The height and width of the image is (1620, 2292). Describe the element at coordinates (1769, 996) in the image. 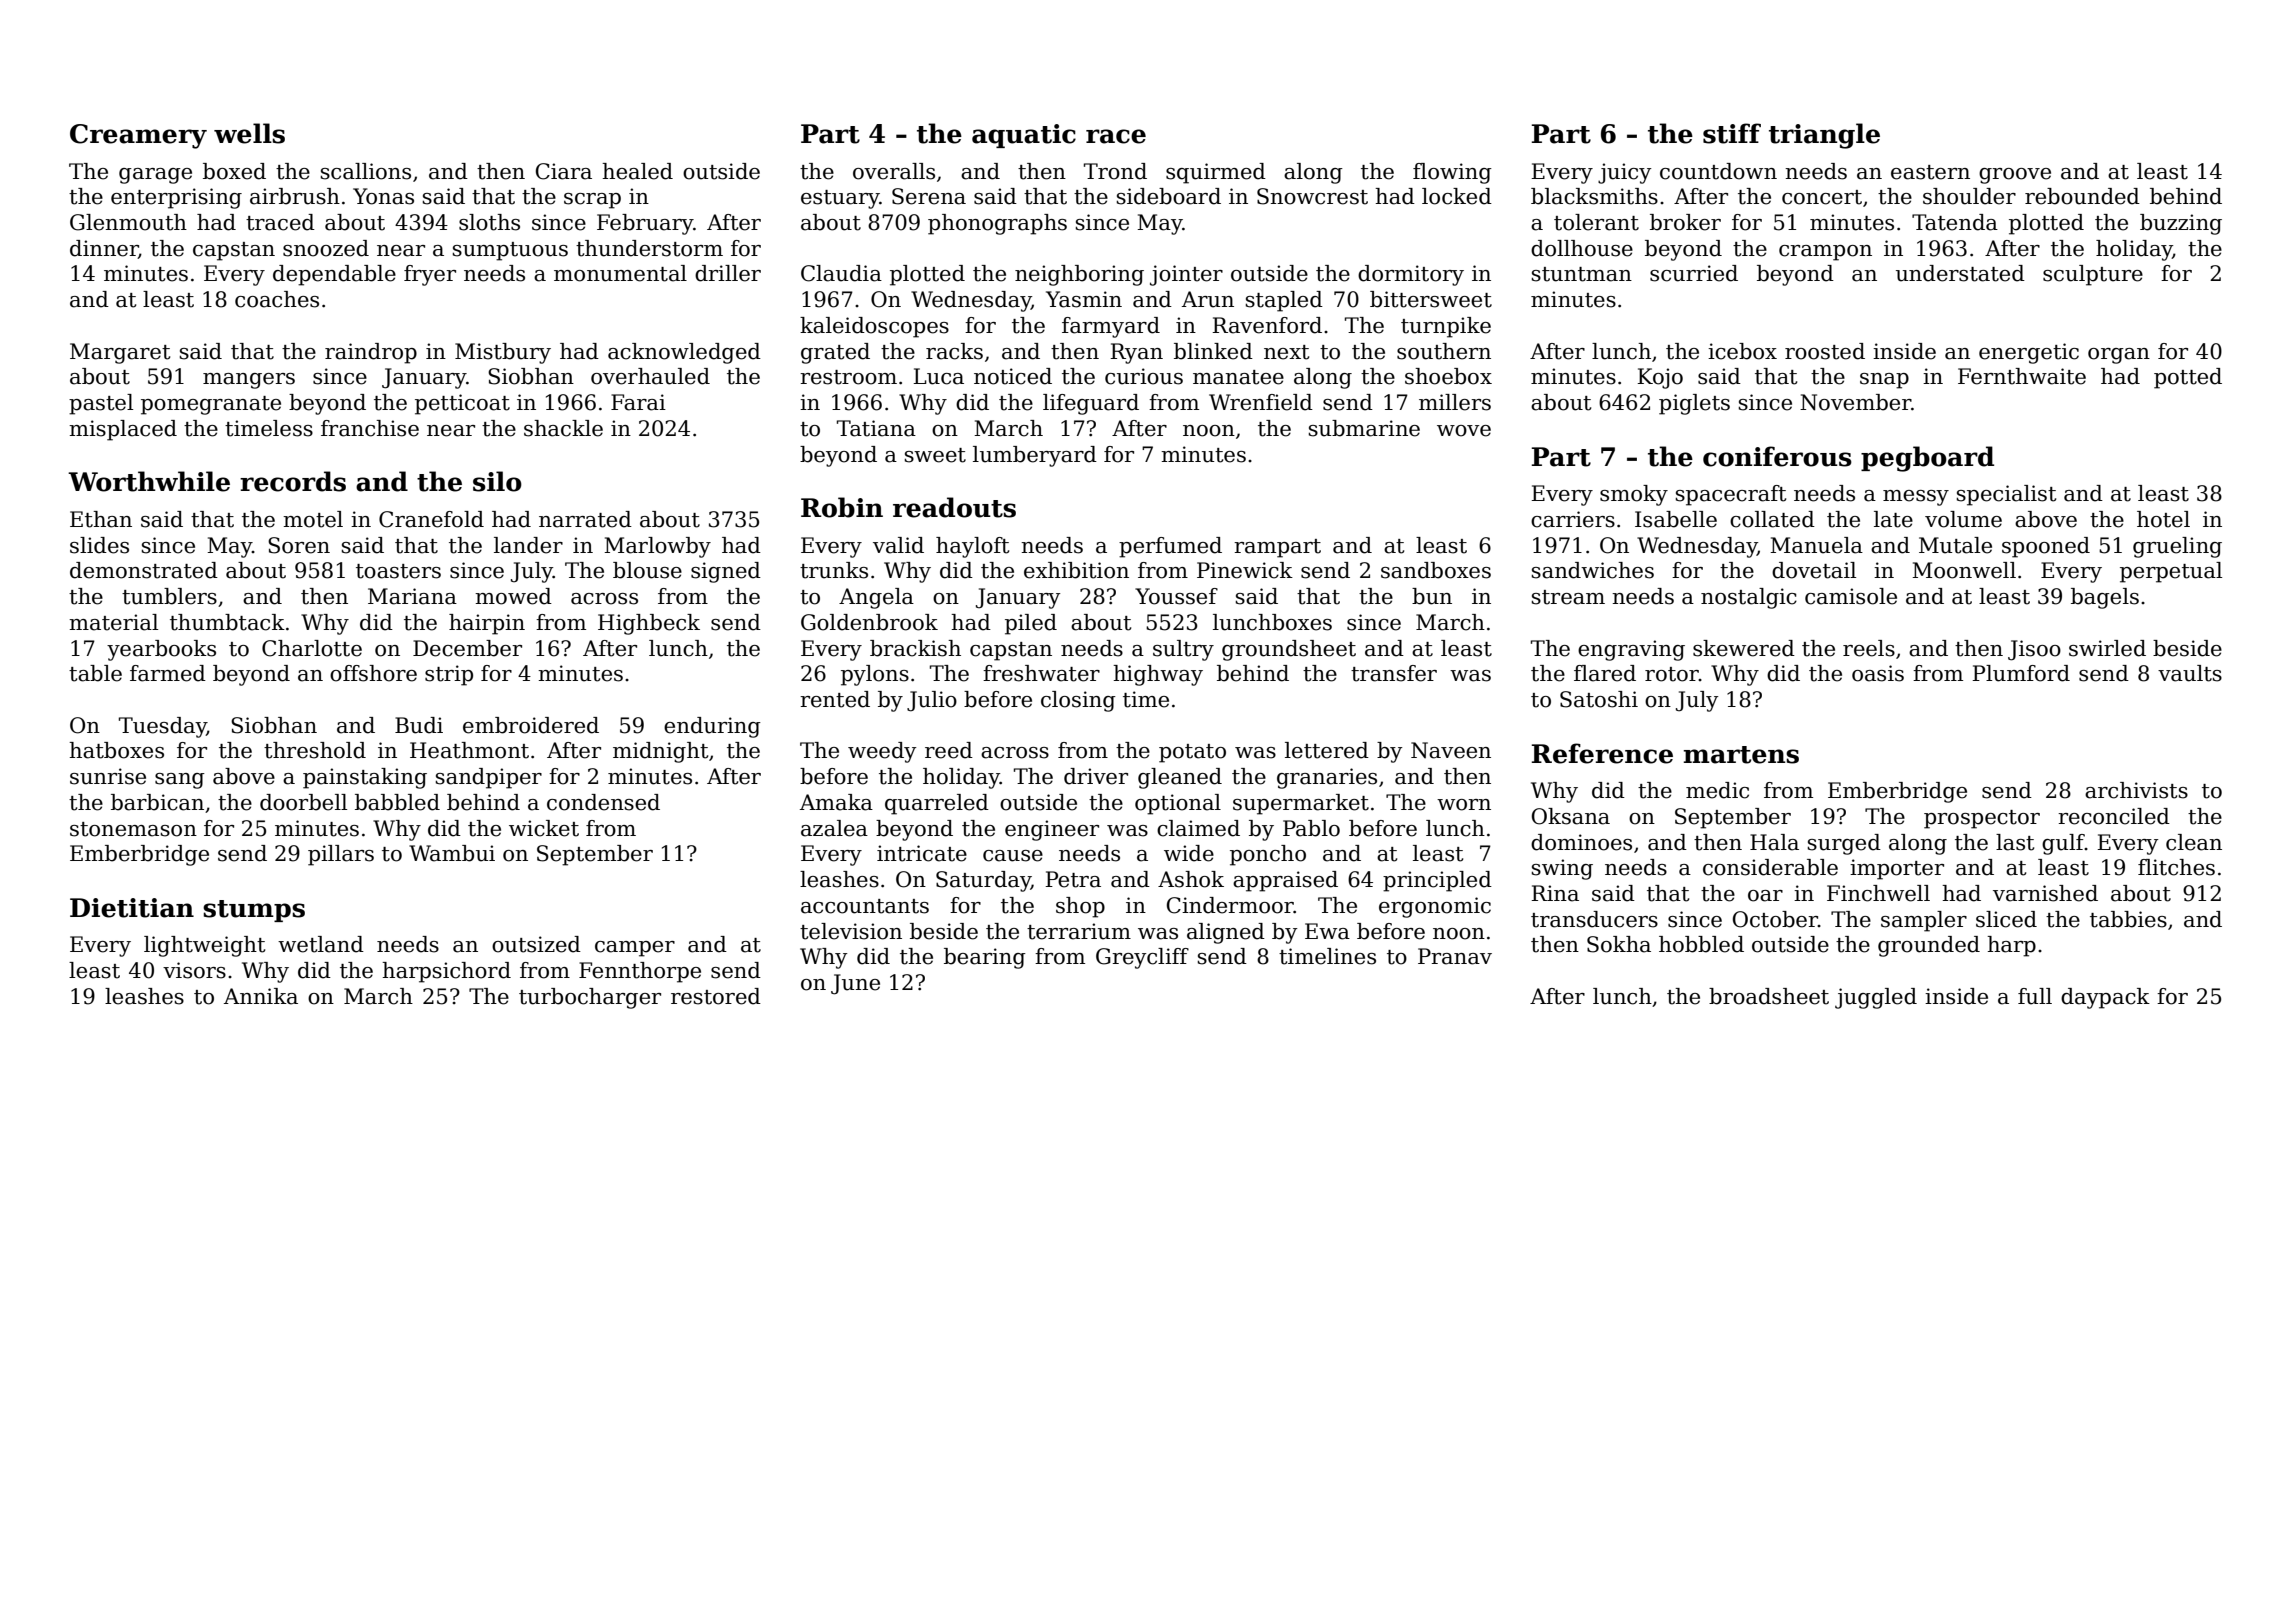

I see `broadsheet` at that location.
